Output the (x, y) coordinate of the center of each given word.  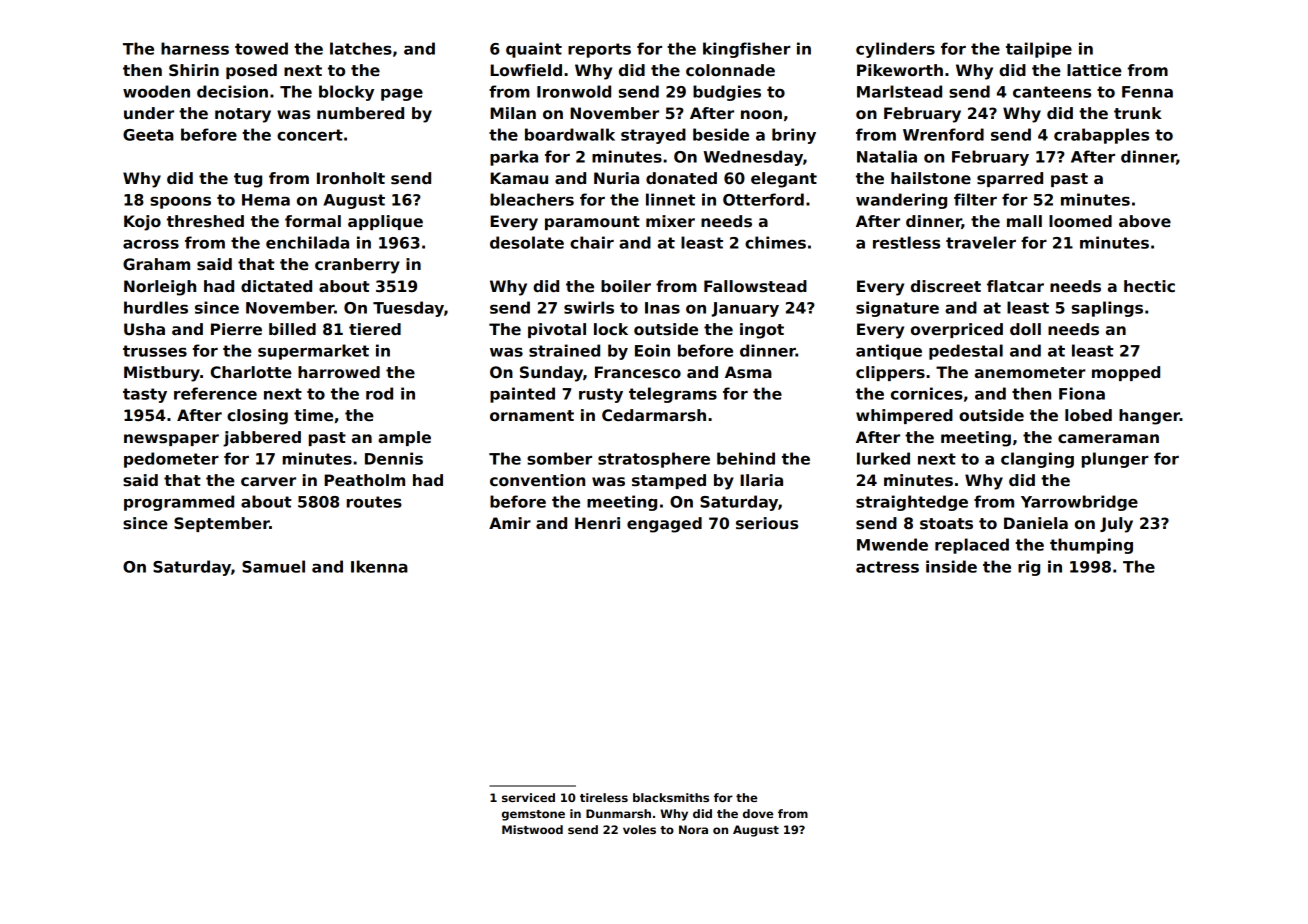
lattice (1094, 70)
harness (195, 48)
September (222, 524)
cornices (927, 393)
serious (767, 523)
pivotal (557, 330)
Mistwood (532, 829)
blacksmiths (671, 797)
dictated (276, 286)
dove (758, 813)
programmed (179, 503)
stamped (669, 481)
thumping (1091, 546)
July (1116, 525)
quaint (534, 50)
